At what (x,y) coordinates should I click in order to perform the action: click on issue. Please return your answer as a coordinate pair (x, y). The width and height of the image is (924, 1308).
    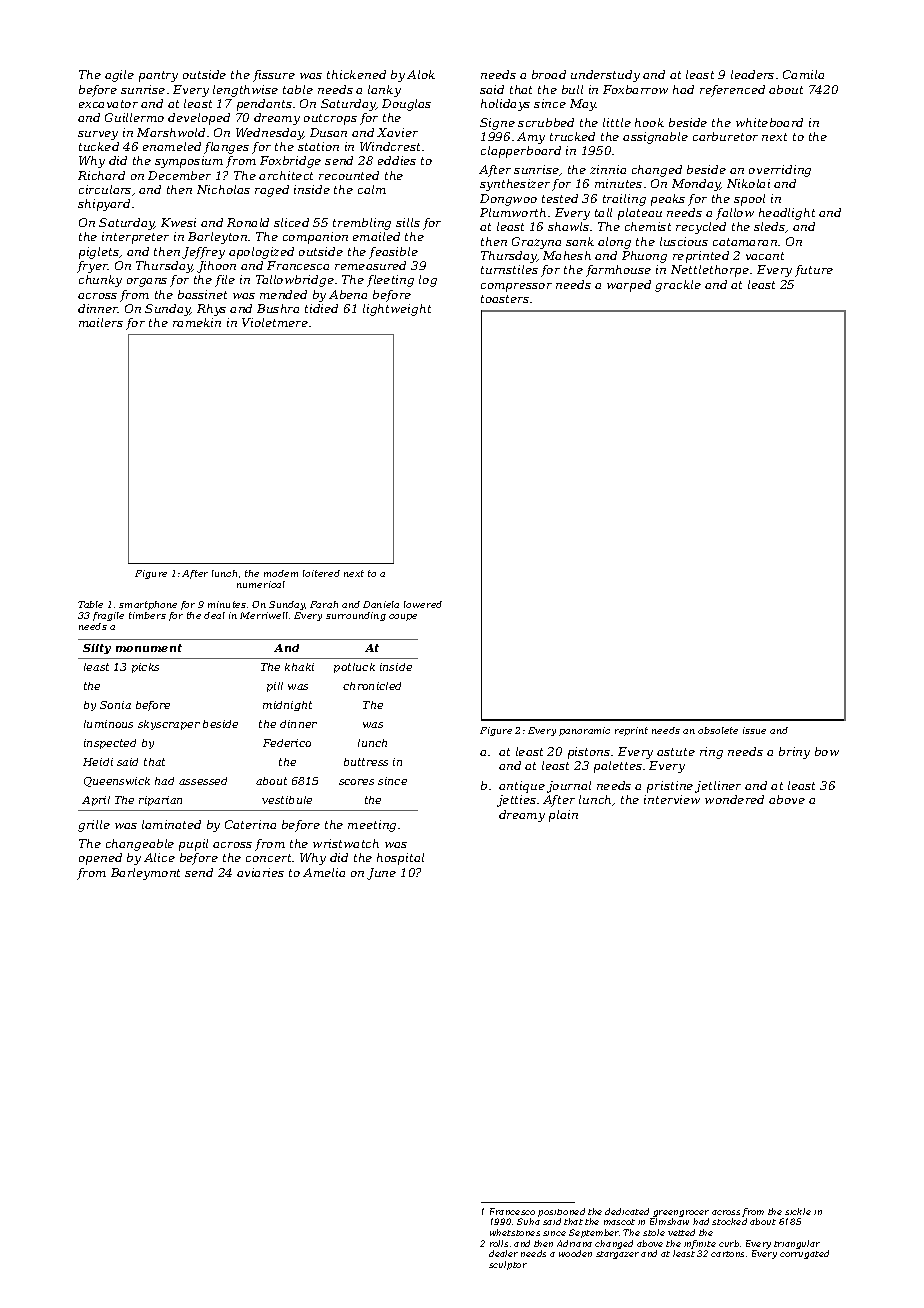
    Looking at the image, I should click on (754, 730).
